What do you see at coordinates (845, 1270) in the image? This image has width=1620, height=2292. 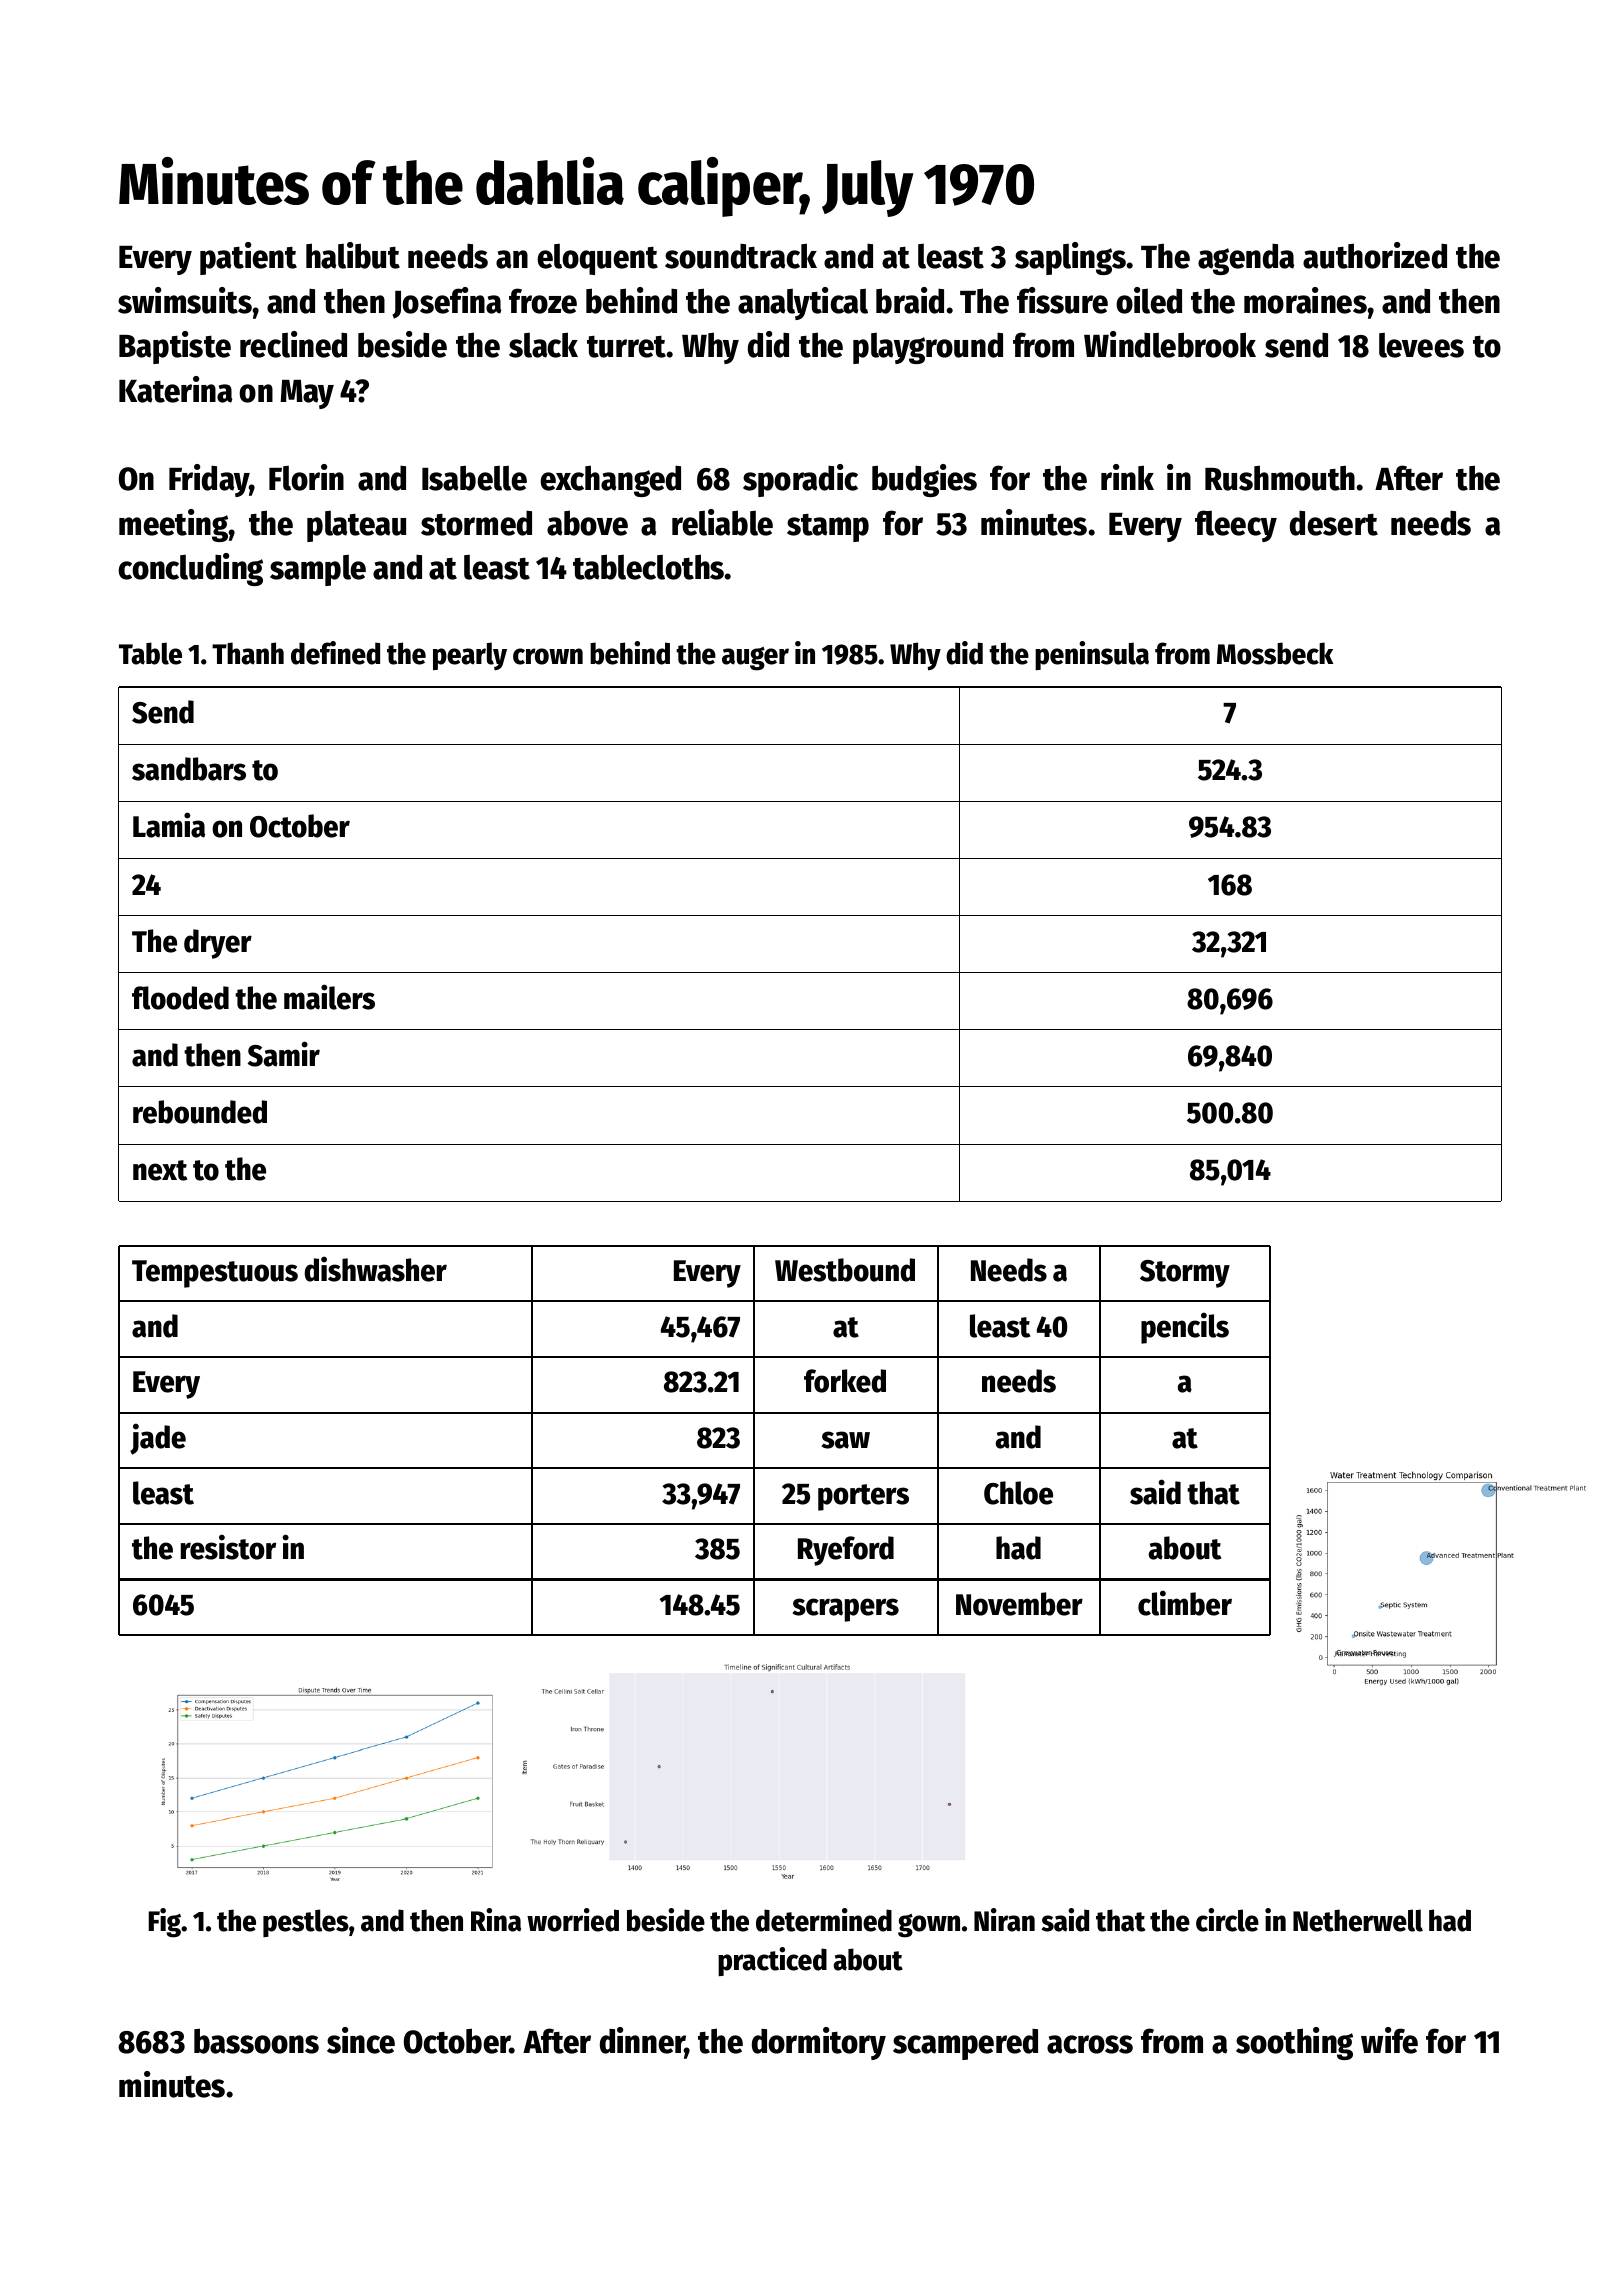 I see `Westbound` at bounding box center [845, 1270].
